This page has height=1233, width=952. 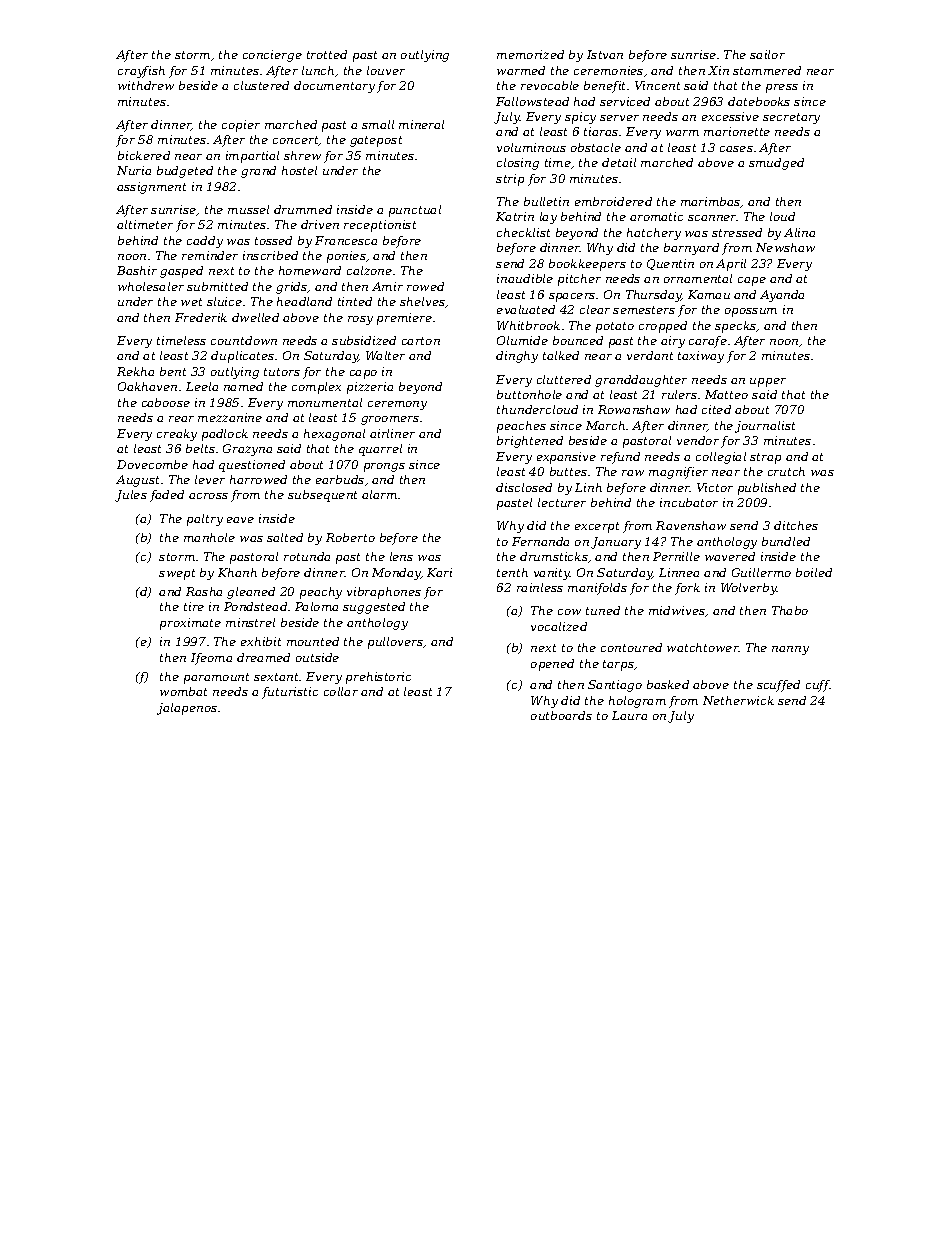 I want to click on buttonhole, so click(x=529, y=394).
